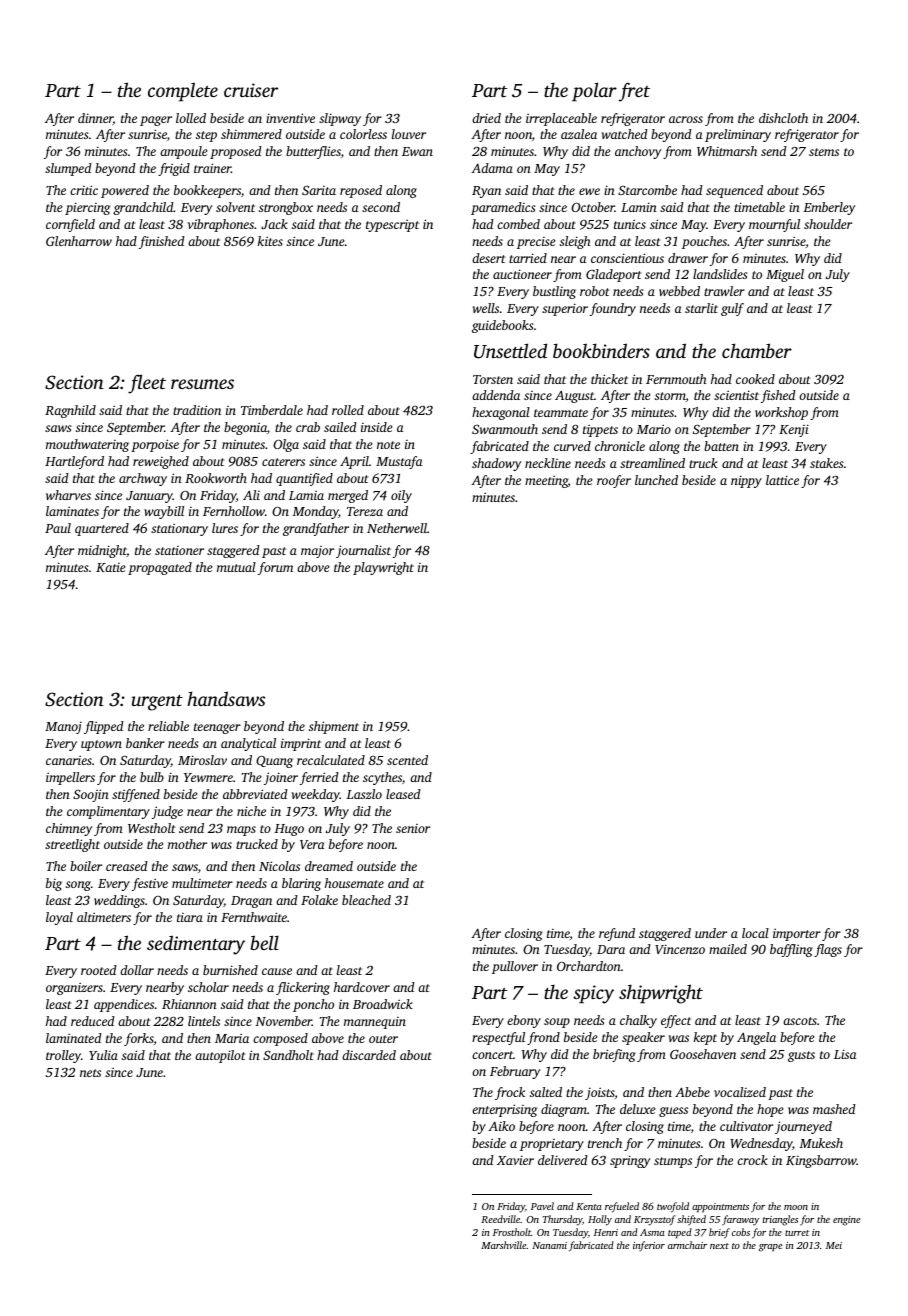 Image resolution: width=908 pixels, height=1316 pixels. Describe the element at coordinates (111, 567) in the screenshot. I see `Katie` at that location.
